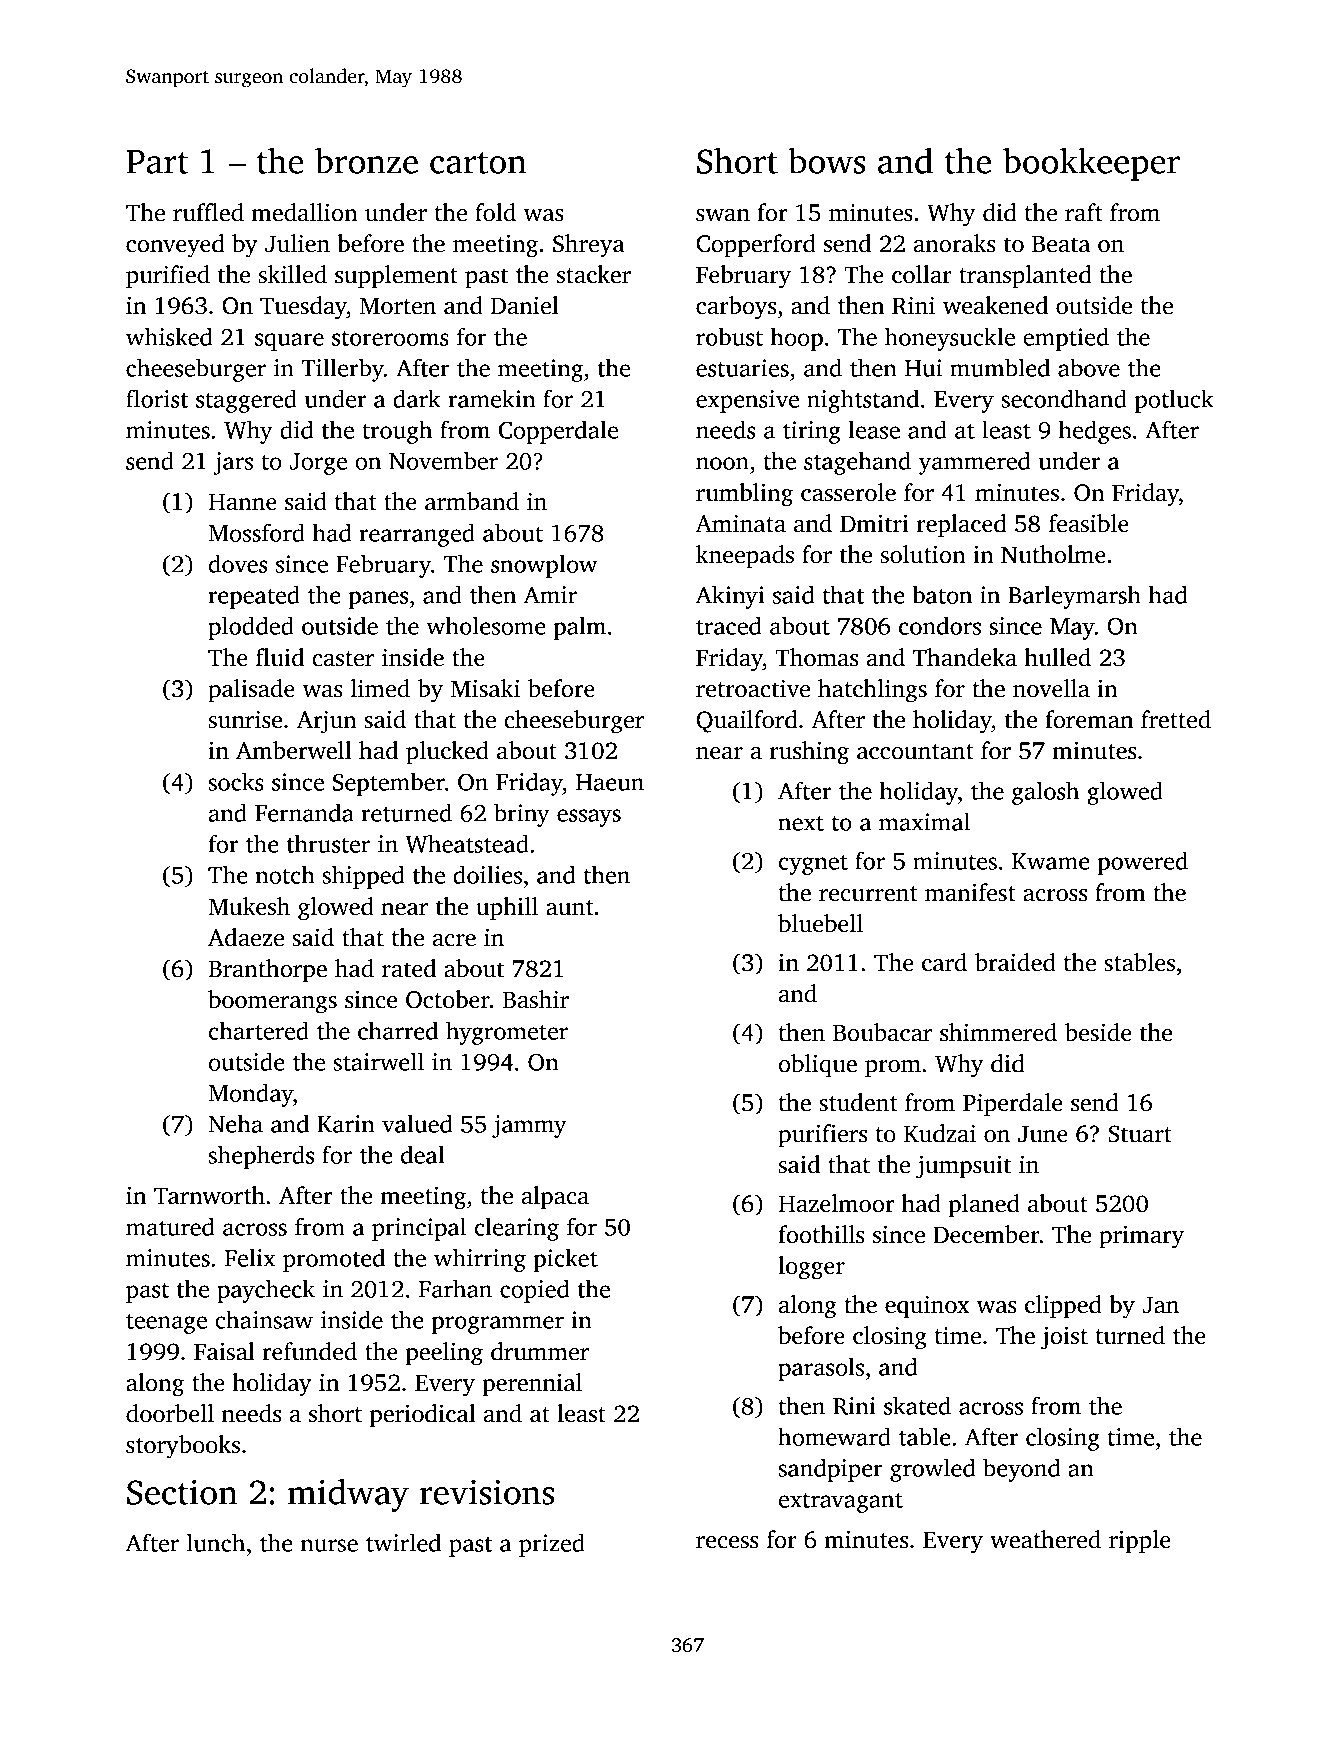 The width and height of the screenshot is (1342, 1737). Describe the element at coordinates (1083, 212) in the screenshot. I see `raft` at that location.
